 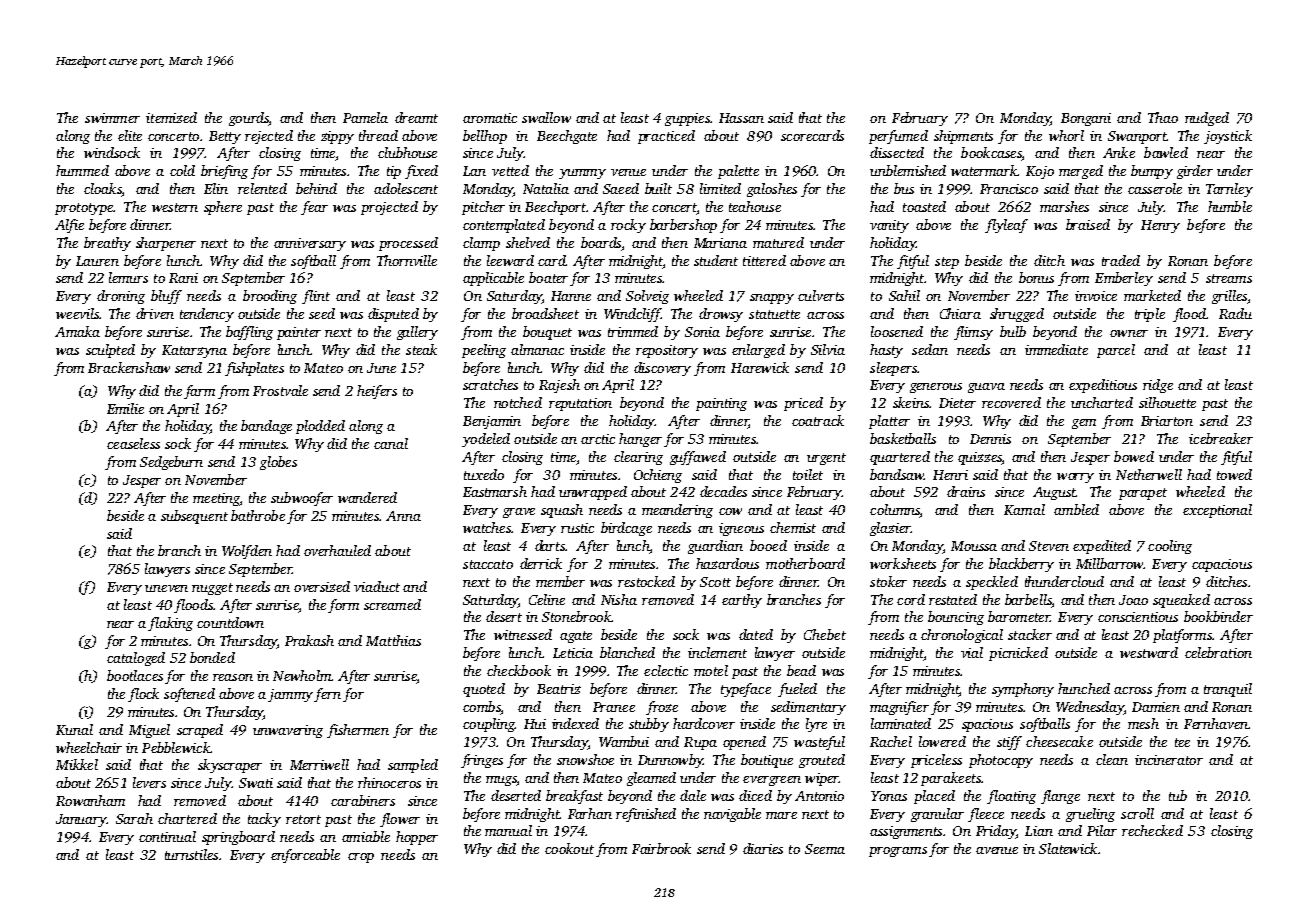 I want to click on Mariana, so click(x=720, y=243).
